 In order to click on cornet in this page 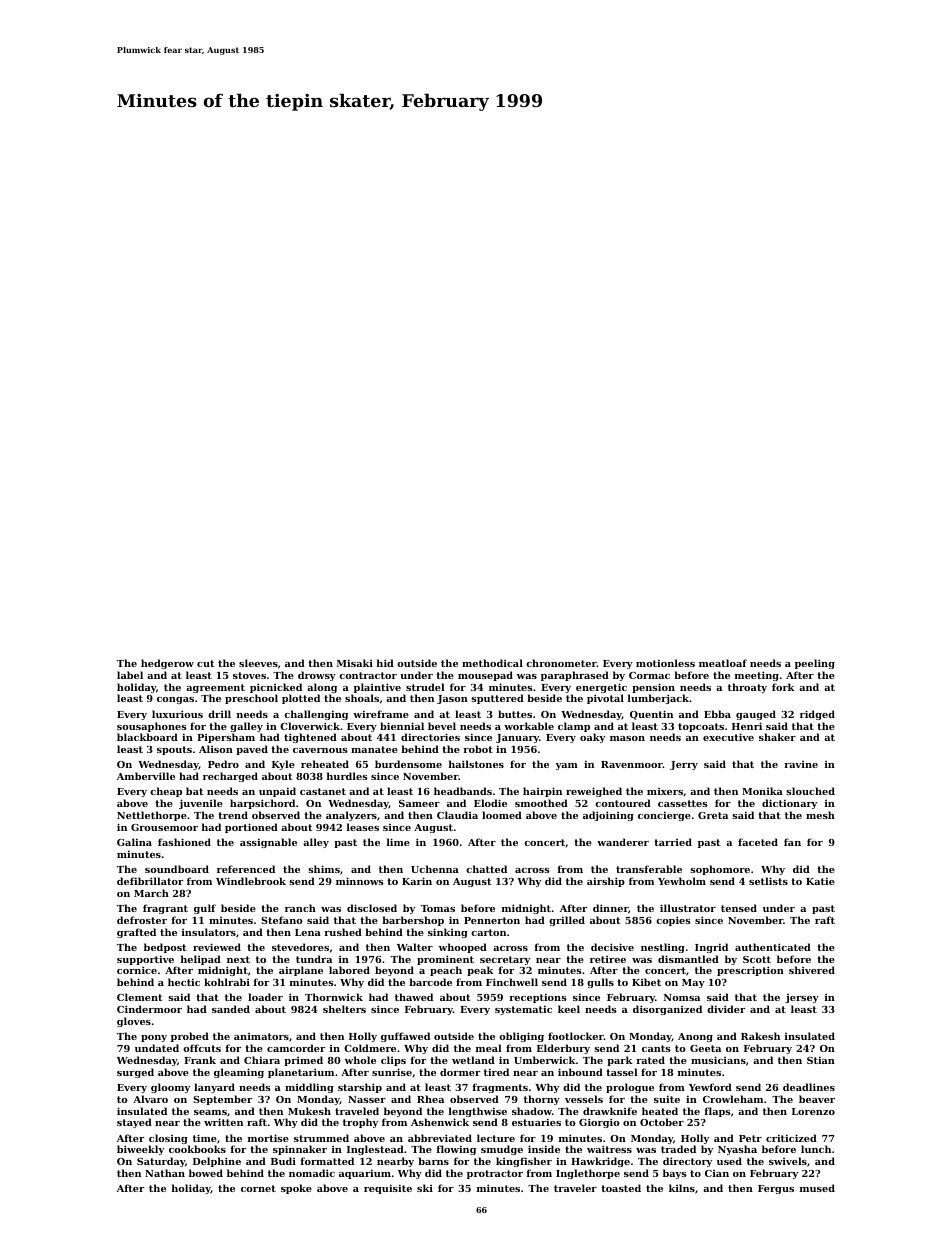, I will do `click(258, 1188)`.
